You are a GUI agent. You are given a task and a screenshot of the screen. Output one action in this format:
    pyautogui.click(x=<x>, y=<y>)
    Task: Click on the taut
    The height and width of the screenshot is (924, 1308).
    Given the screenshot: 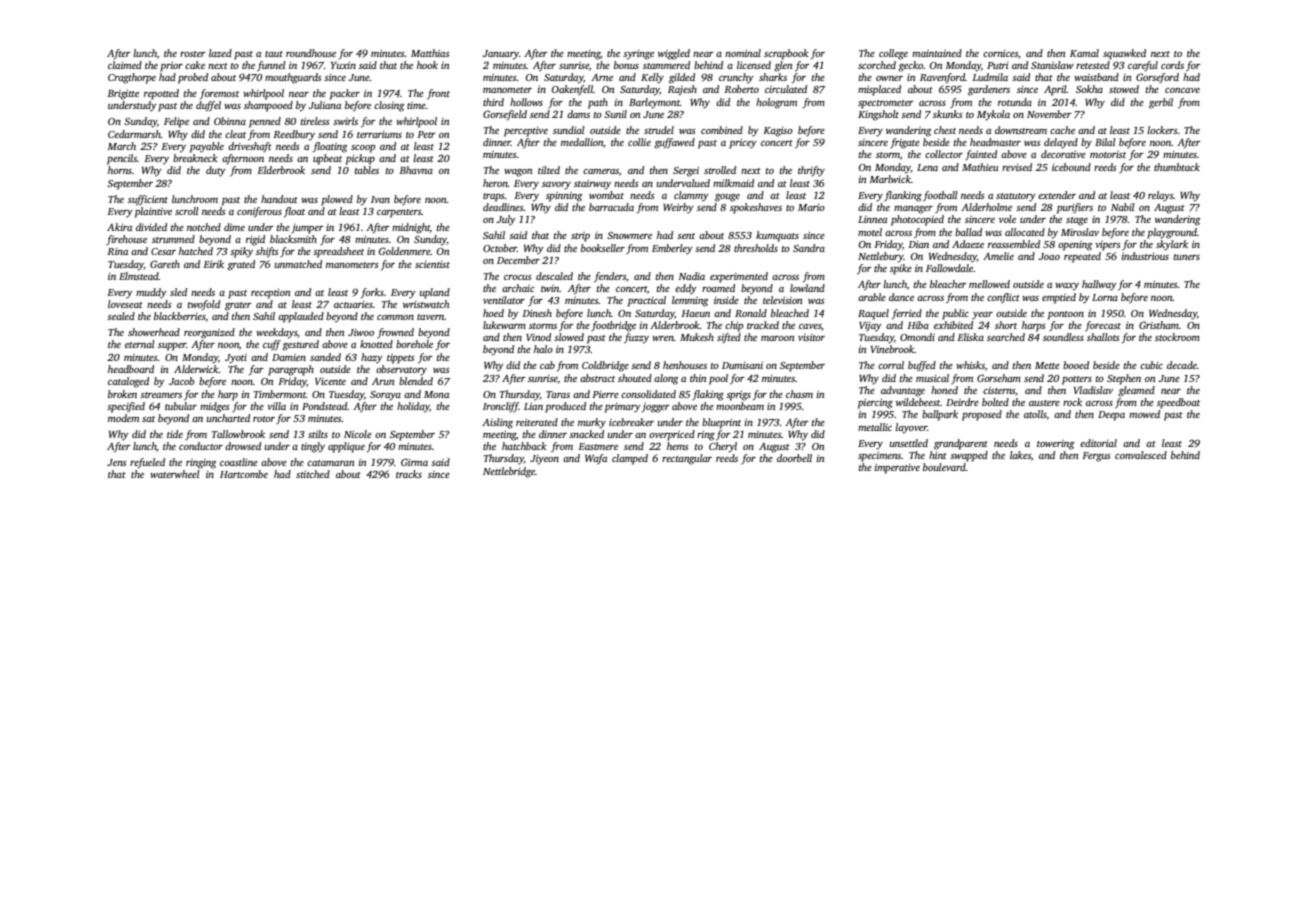 What is the action you would take?
    pyautogui.click(x=274, y=54)
